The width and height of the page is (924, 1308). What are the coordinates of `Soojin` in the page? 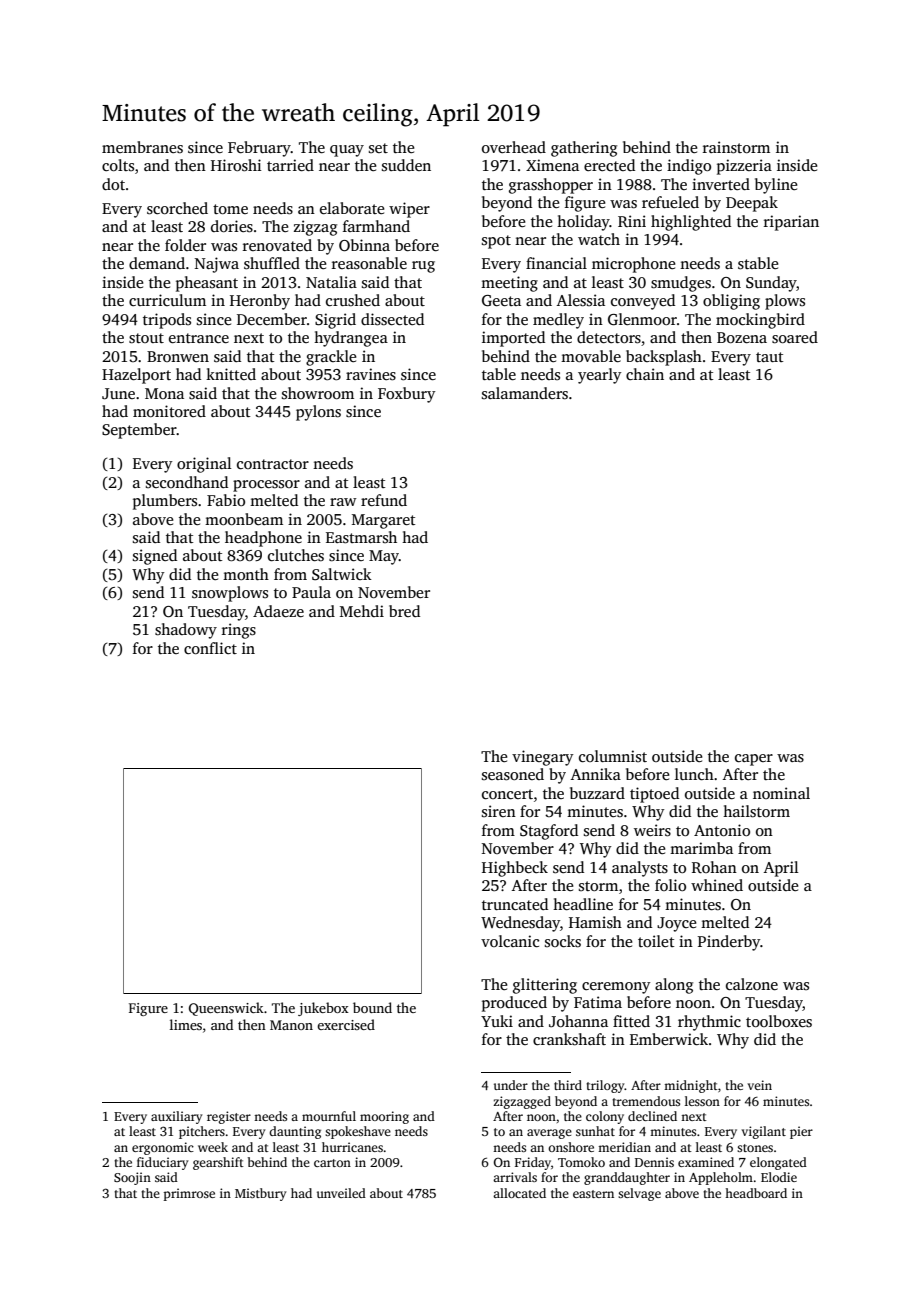 It's located at (132, 1178).
